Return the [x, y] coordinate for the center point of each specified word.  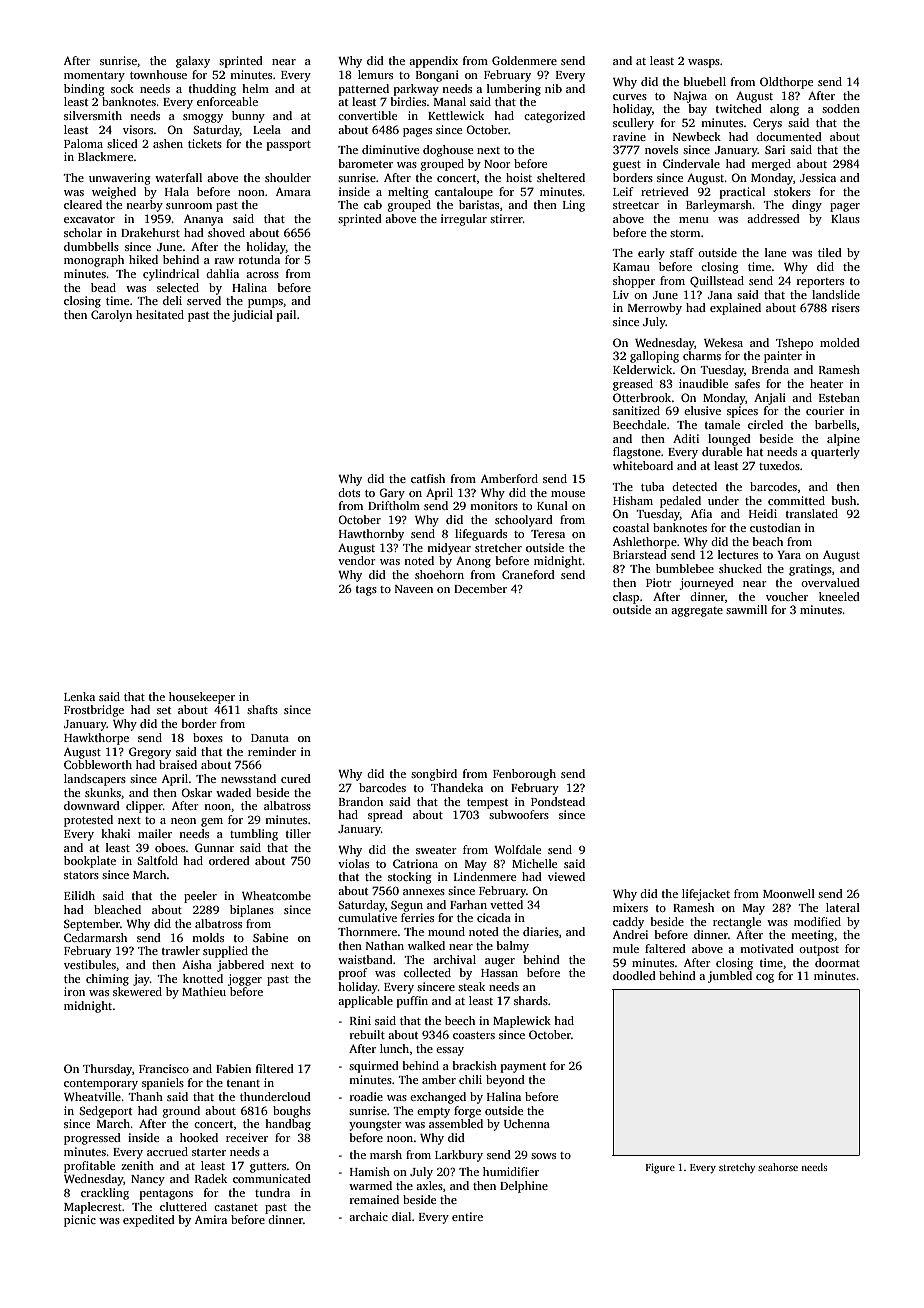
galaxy [193, 62]
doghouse [448, 151]
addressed [773, 218]
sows [543, 1156]
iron [74, 991]
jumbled [730, 977]
